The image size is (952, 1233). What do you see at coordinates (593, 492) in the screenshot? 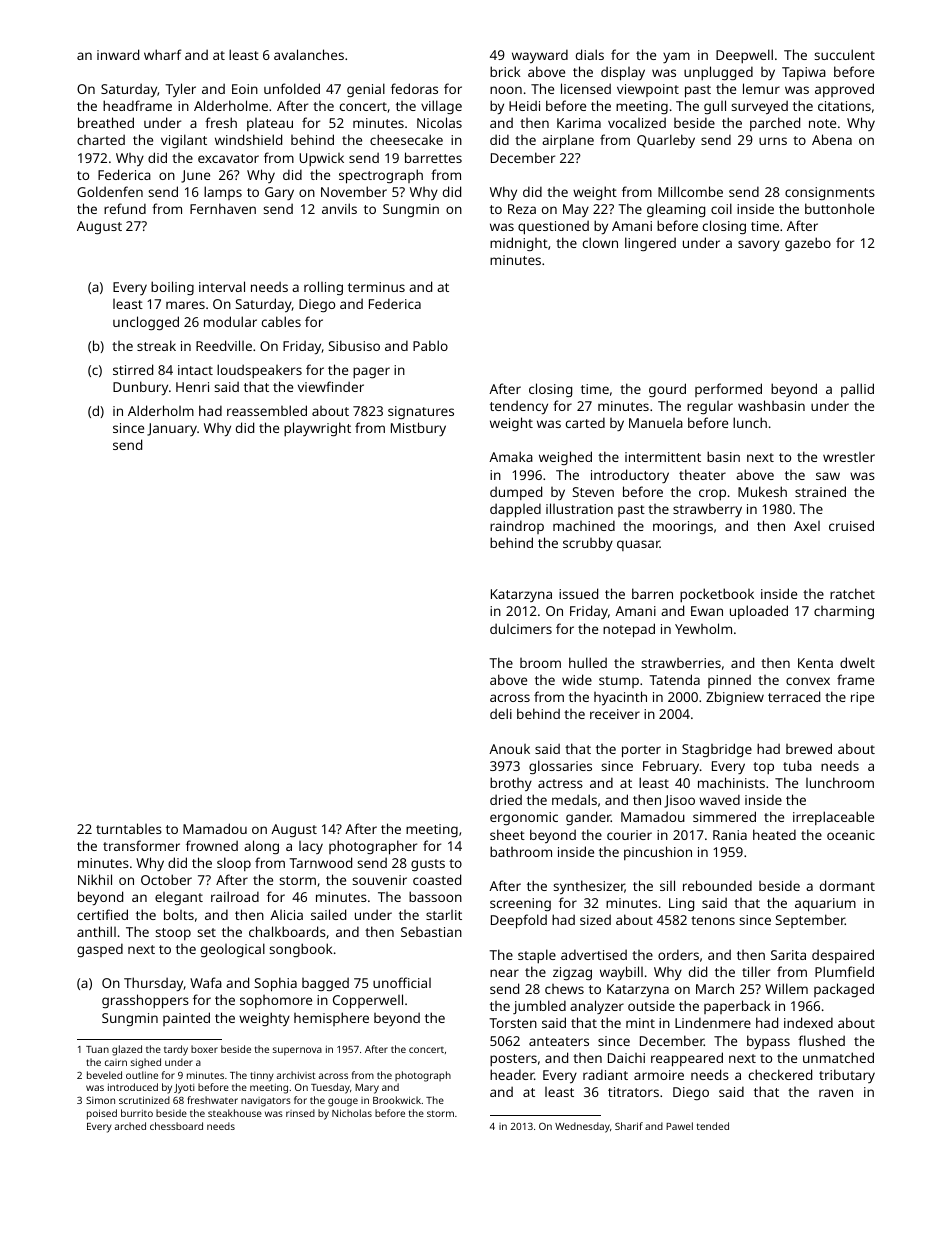
I see `Steven` at bounding box center [593, 492].
